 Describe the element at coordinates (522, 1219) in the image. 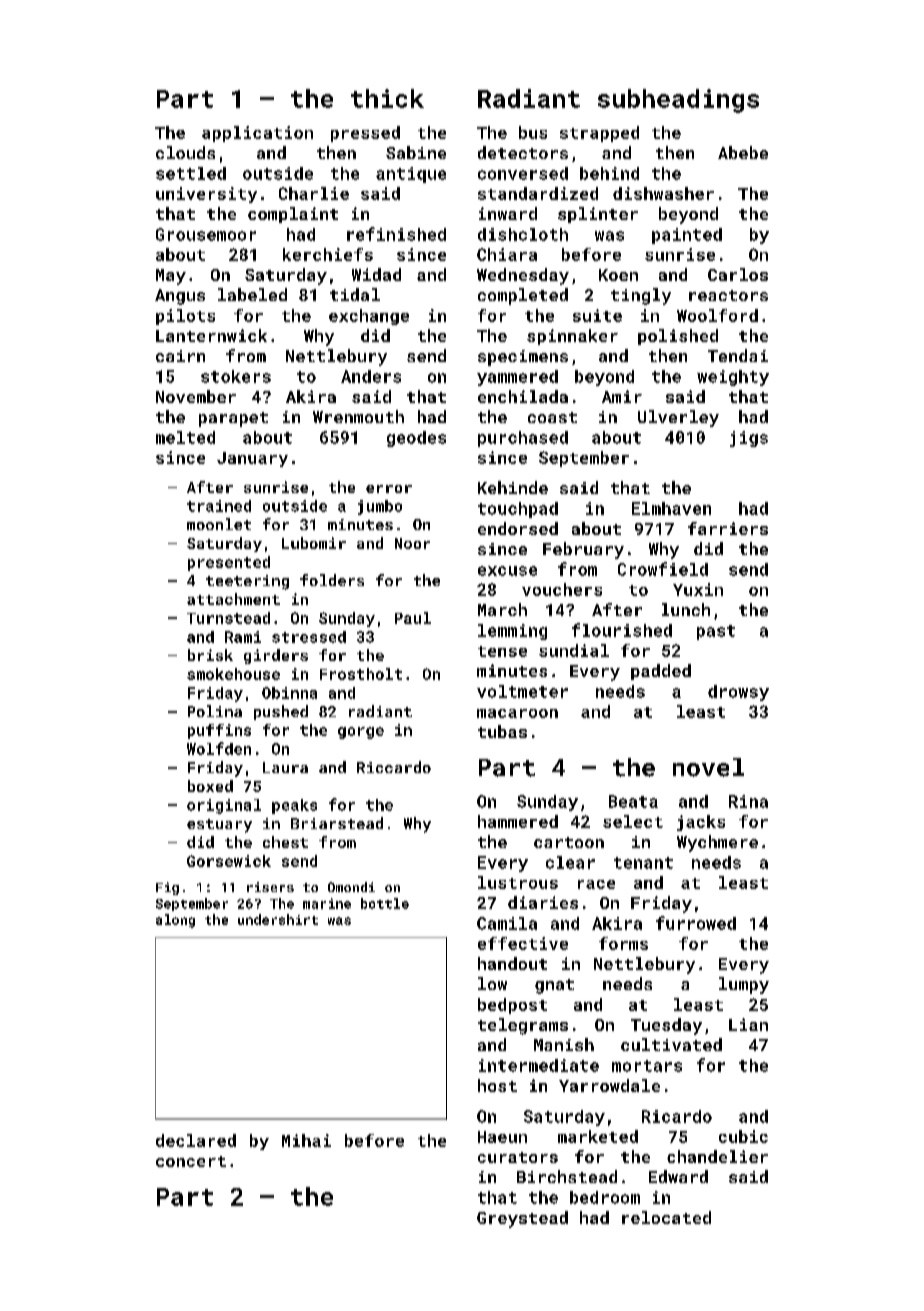

I see `Greystead` at that location.
